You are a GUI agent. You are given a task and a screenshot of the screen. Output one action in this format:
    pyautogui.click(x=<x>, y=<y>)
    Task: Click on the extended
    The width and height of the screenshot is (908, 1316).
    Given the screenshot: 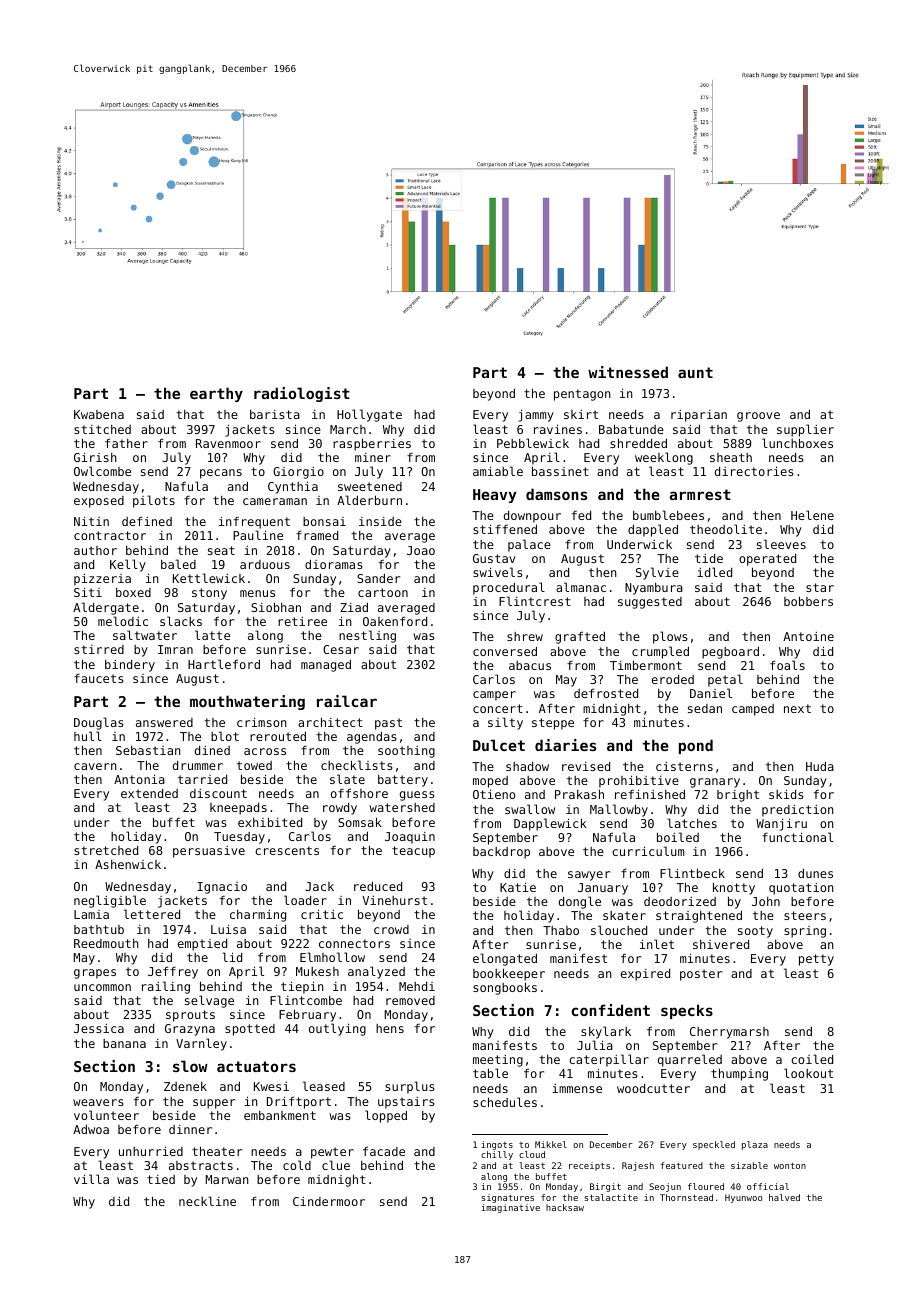 What is the action you would take?
    pyautogui.click(x=149, y=793)
